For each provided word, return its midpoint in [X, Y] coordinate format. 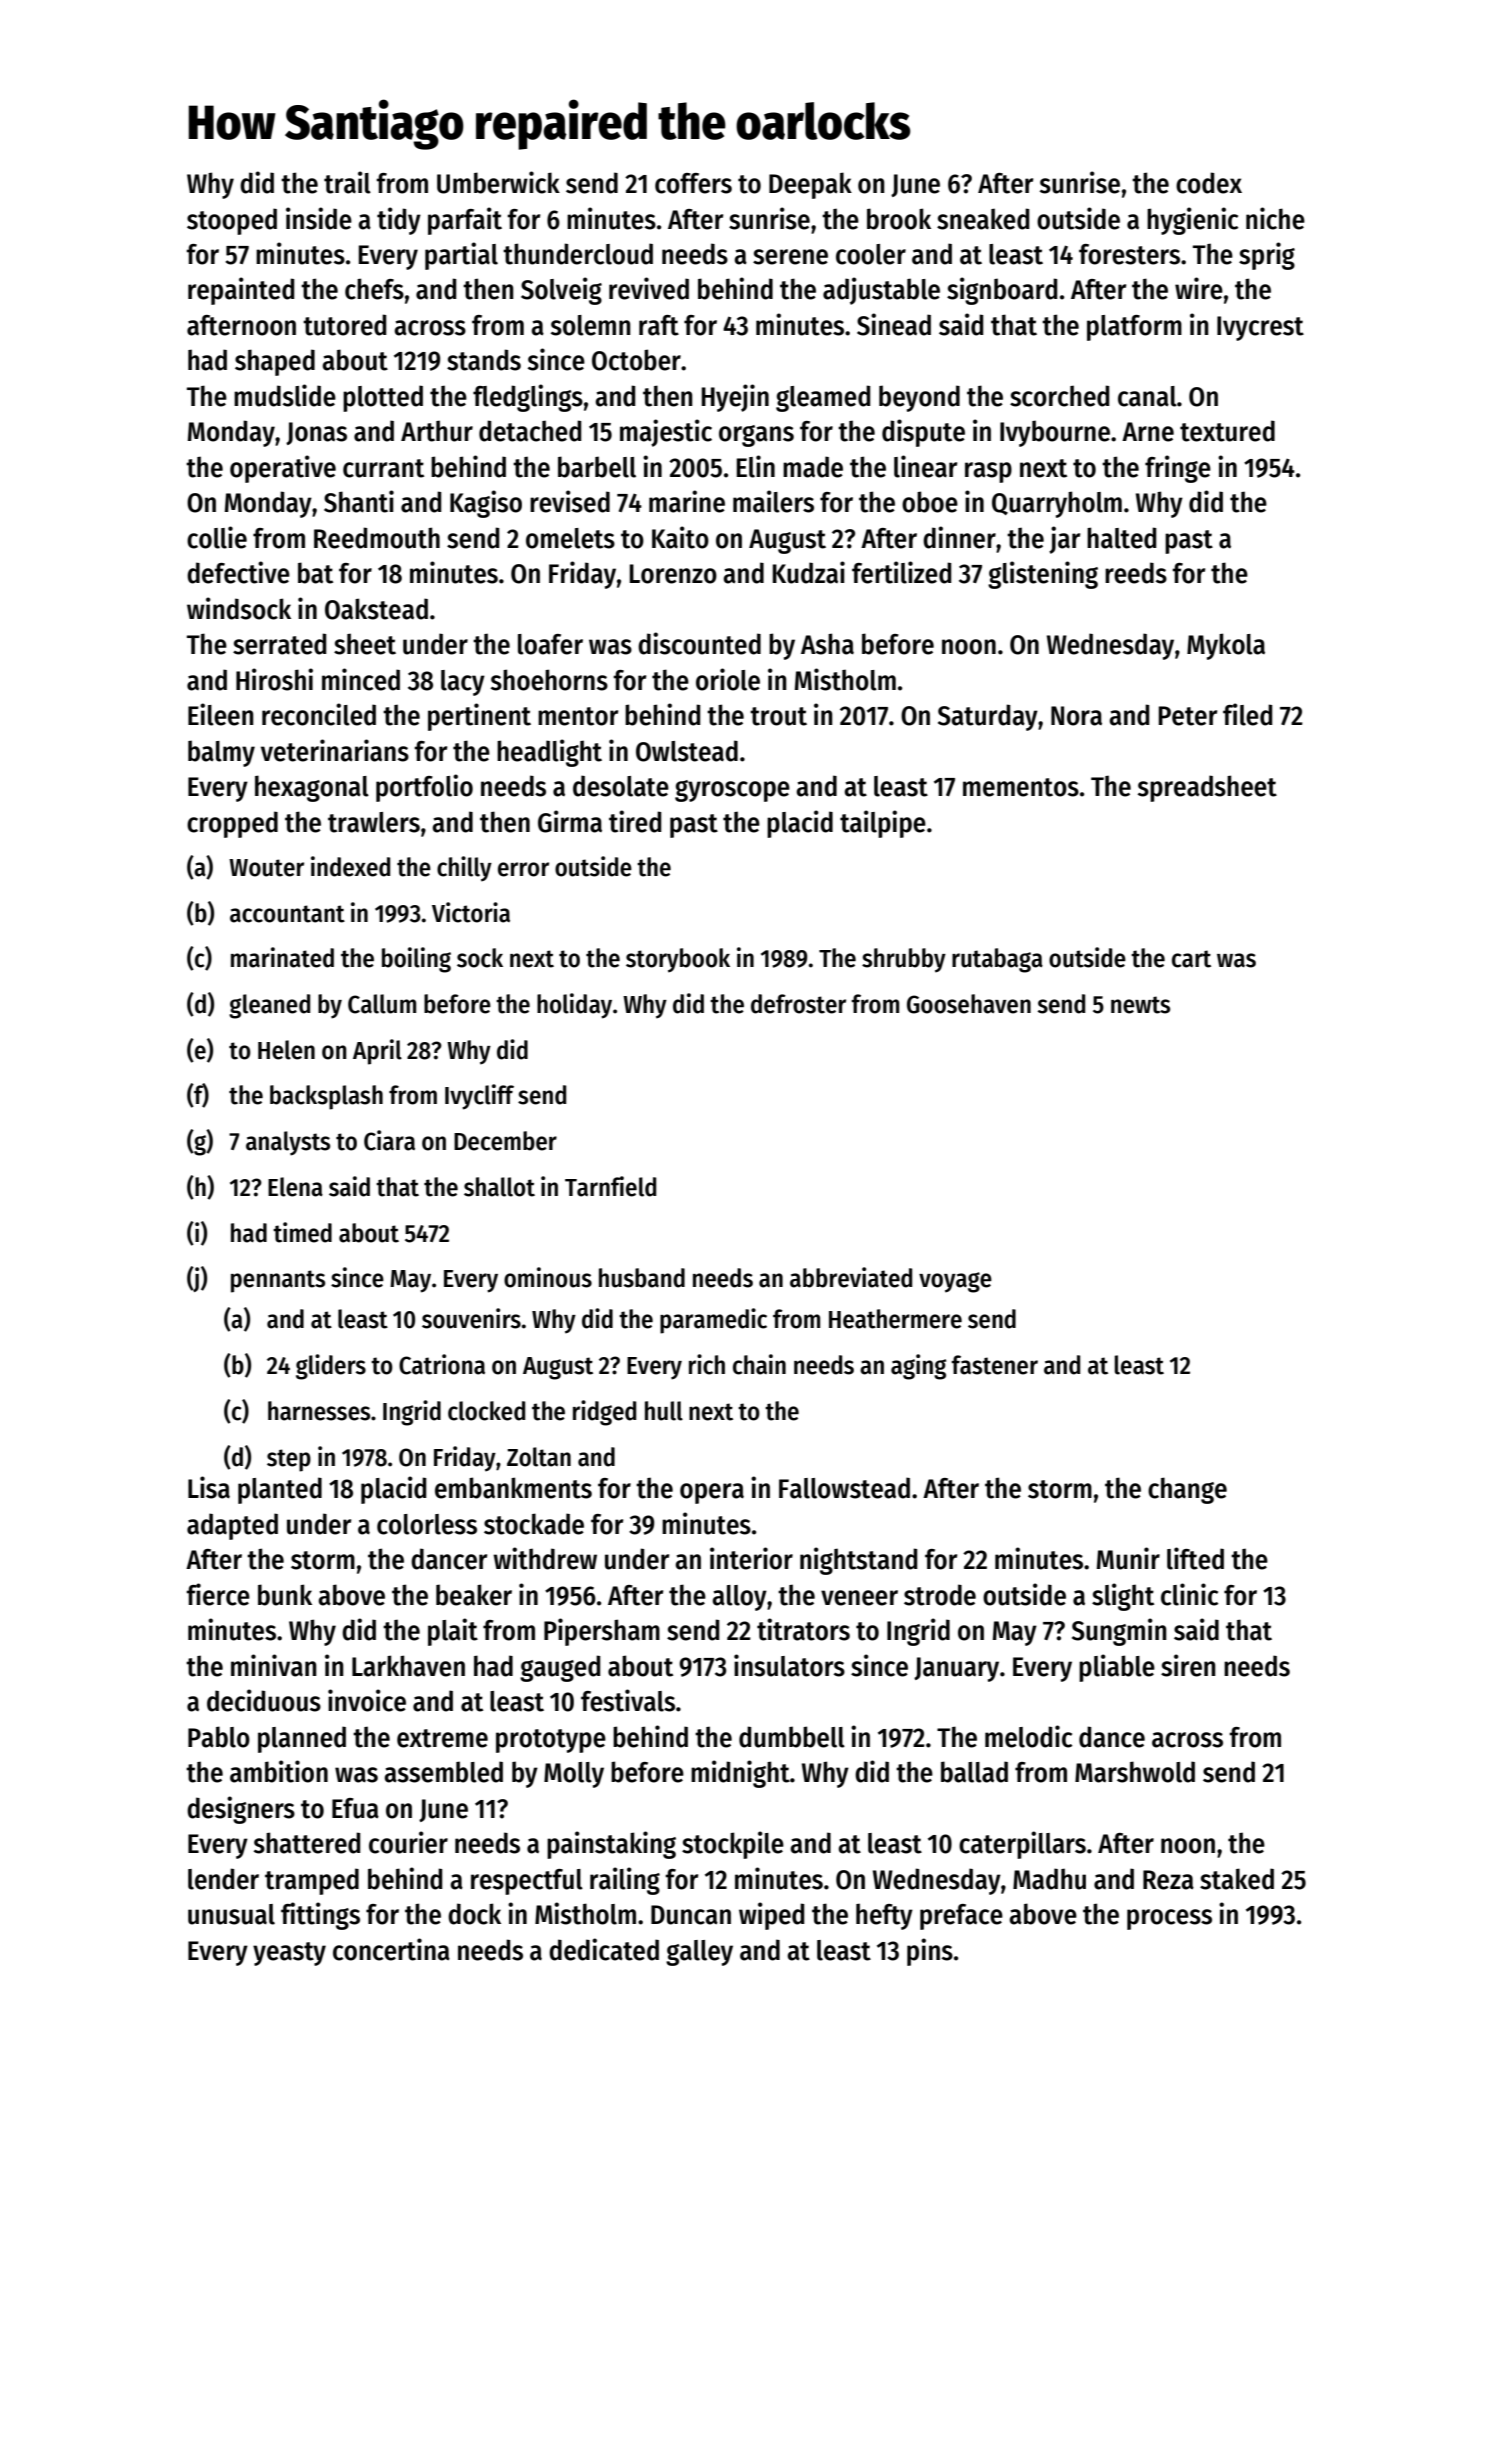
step [289, 1460]
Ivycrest [1260, 328]
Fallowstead [844, 1488]
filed [1247, 714]
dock [474, 1914]
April [377, 1052]
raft [659, 325]
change [1187, 1490]
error [523, 869]
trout [778, 716]
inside [319, 218]
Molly [574, 1775]
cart [1191, 959]
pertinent [479, 717]
